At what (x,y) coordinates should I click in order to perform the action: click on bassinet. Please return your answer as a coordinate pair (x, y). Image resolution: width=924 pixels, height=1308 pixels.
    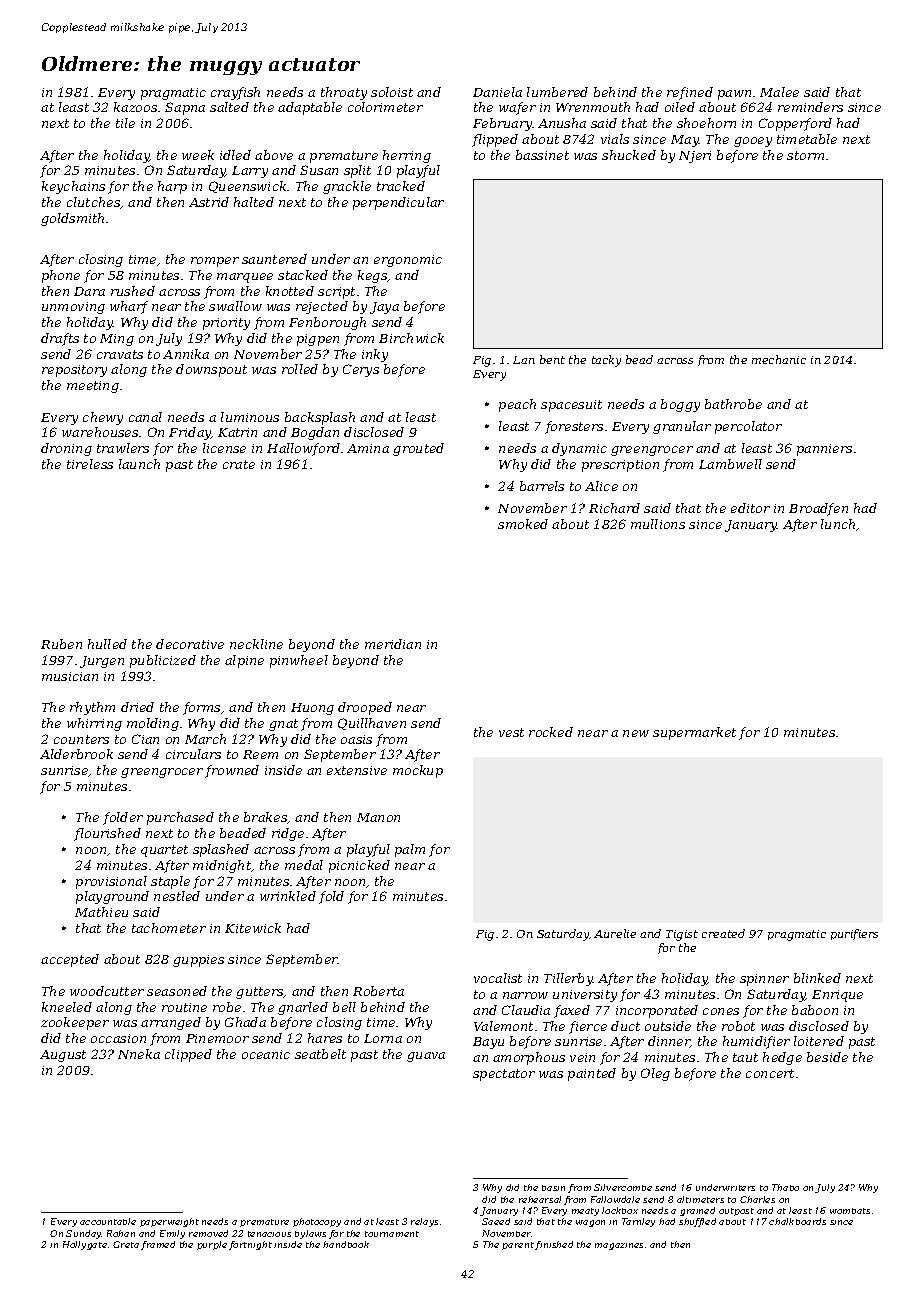
    Looking at the image, I should click on (542, 155).
